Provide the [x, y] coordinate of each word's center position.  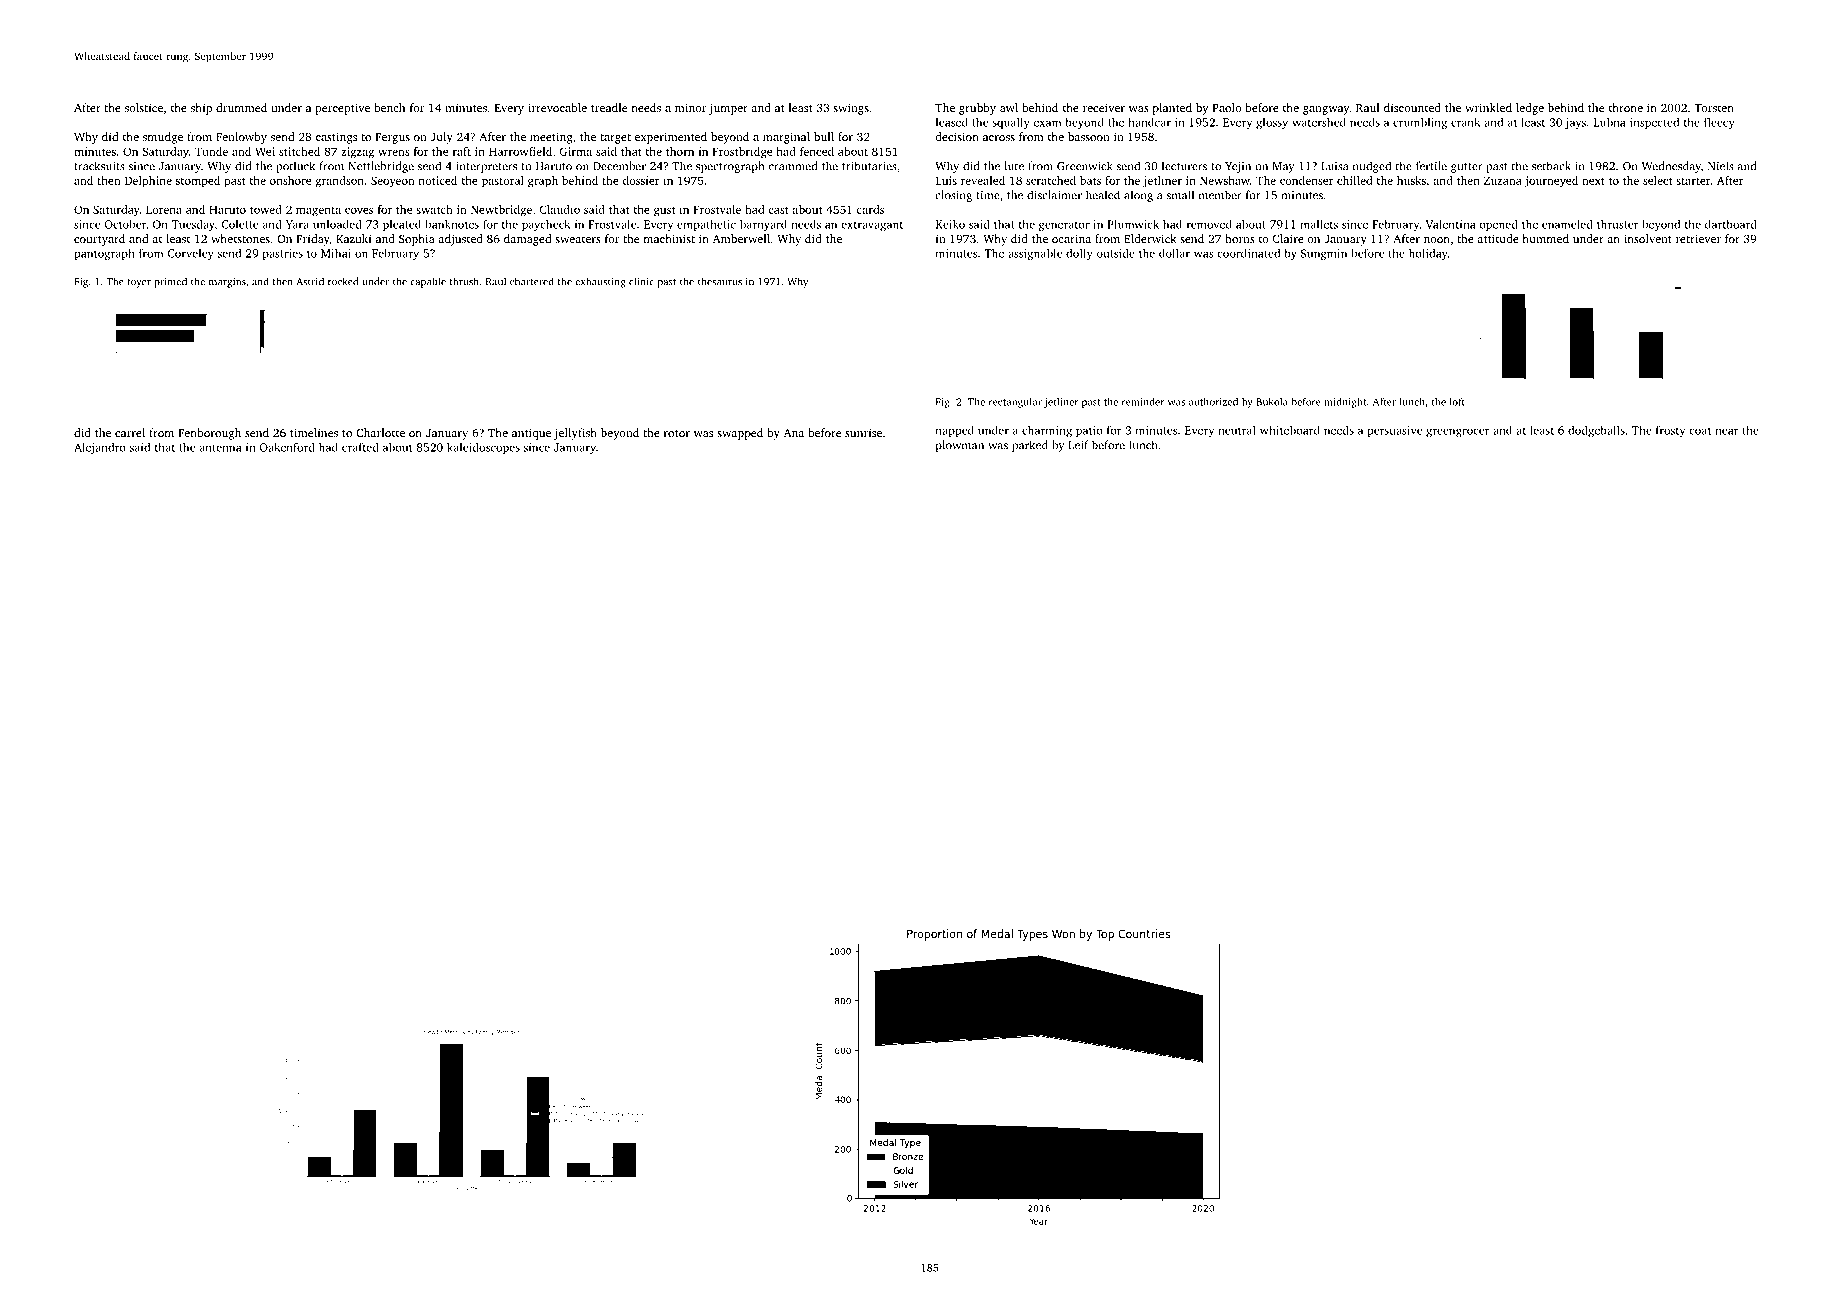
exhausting [600, 282]
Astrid [310, 281]
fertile [1431, 166]
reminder [1143, 402]
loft [1457, 402]
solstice [144, 107]
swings [851, 109]
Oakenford [287, 447]
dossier [641, 180]
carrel [130, 432]
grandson [339, 182]
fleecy [1719, 123]
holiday [1428, 254]
